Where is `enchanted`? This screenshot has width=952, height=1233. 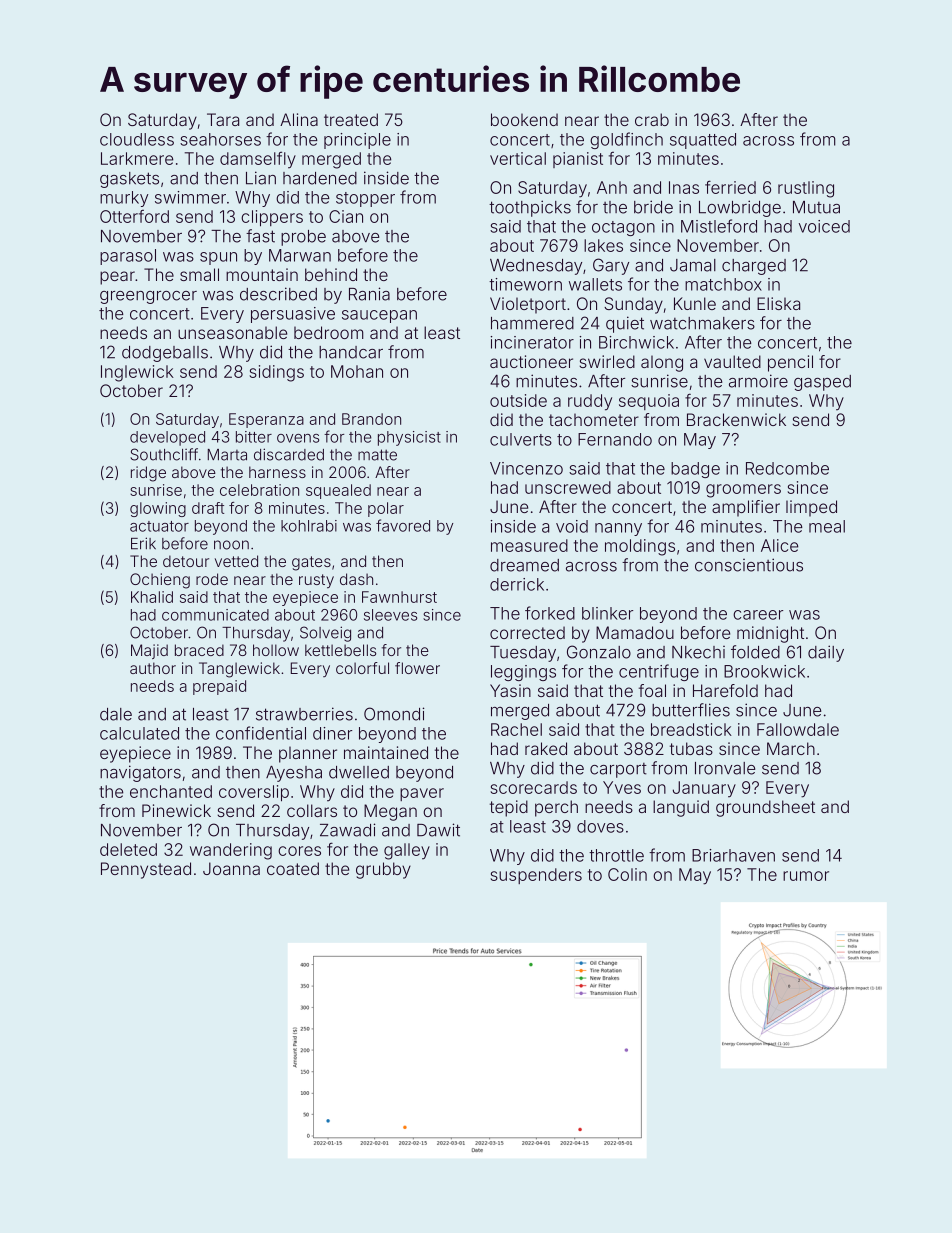 enchanted is located at coordinates (171, 791).
